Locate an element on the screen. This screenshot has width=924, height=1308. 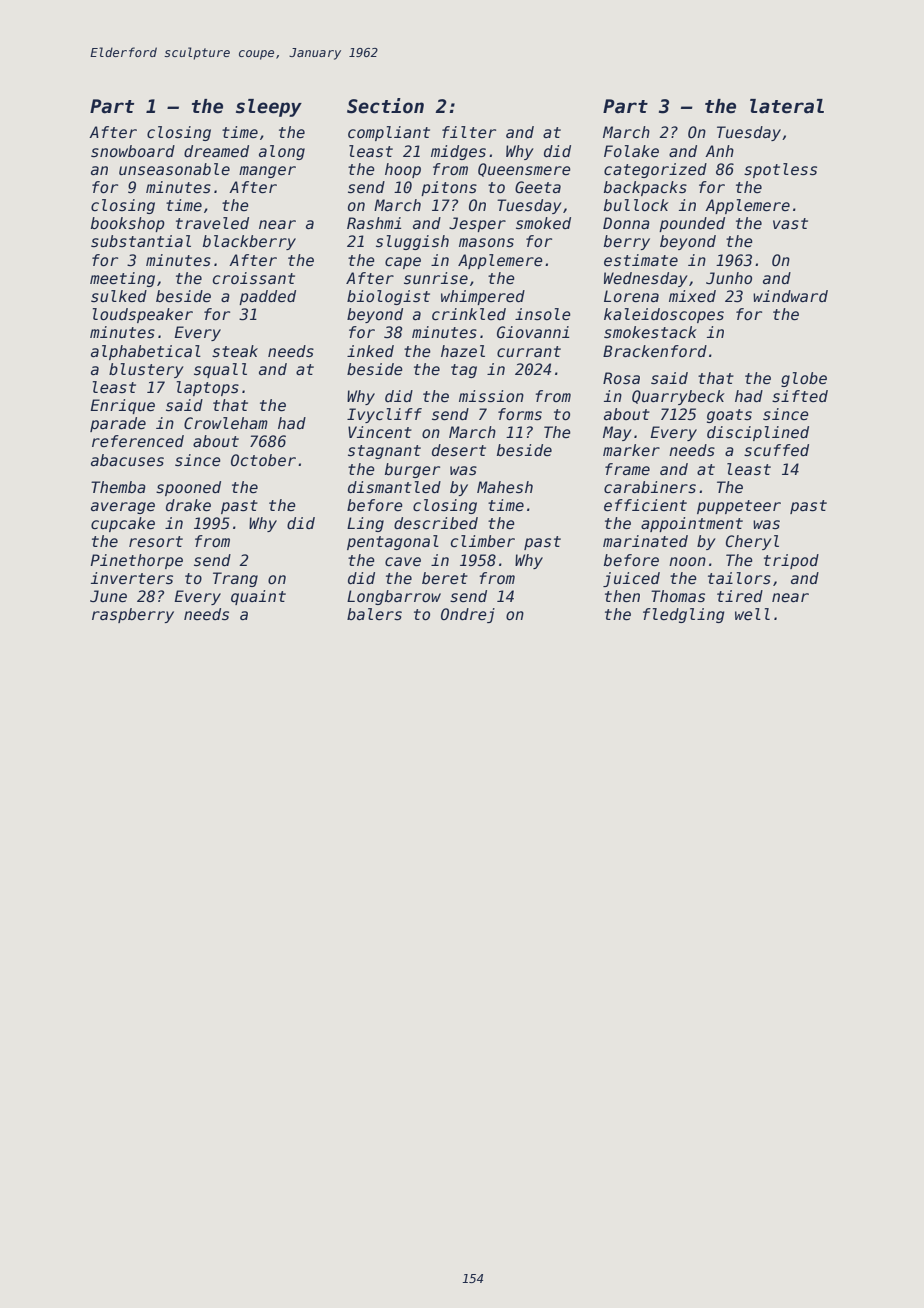
June is located at coordinates (108, 596).
